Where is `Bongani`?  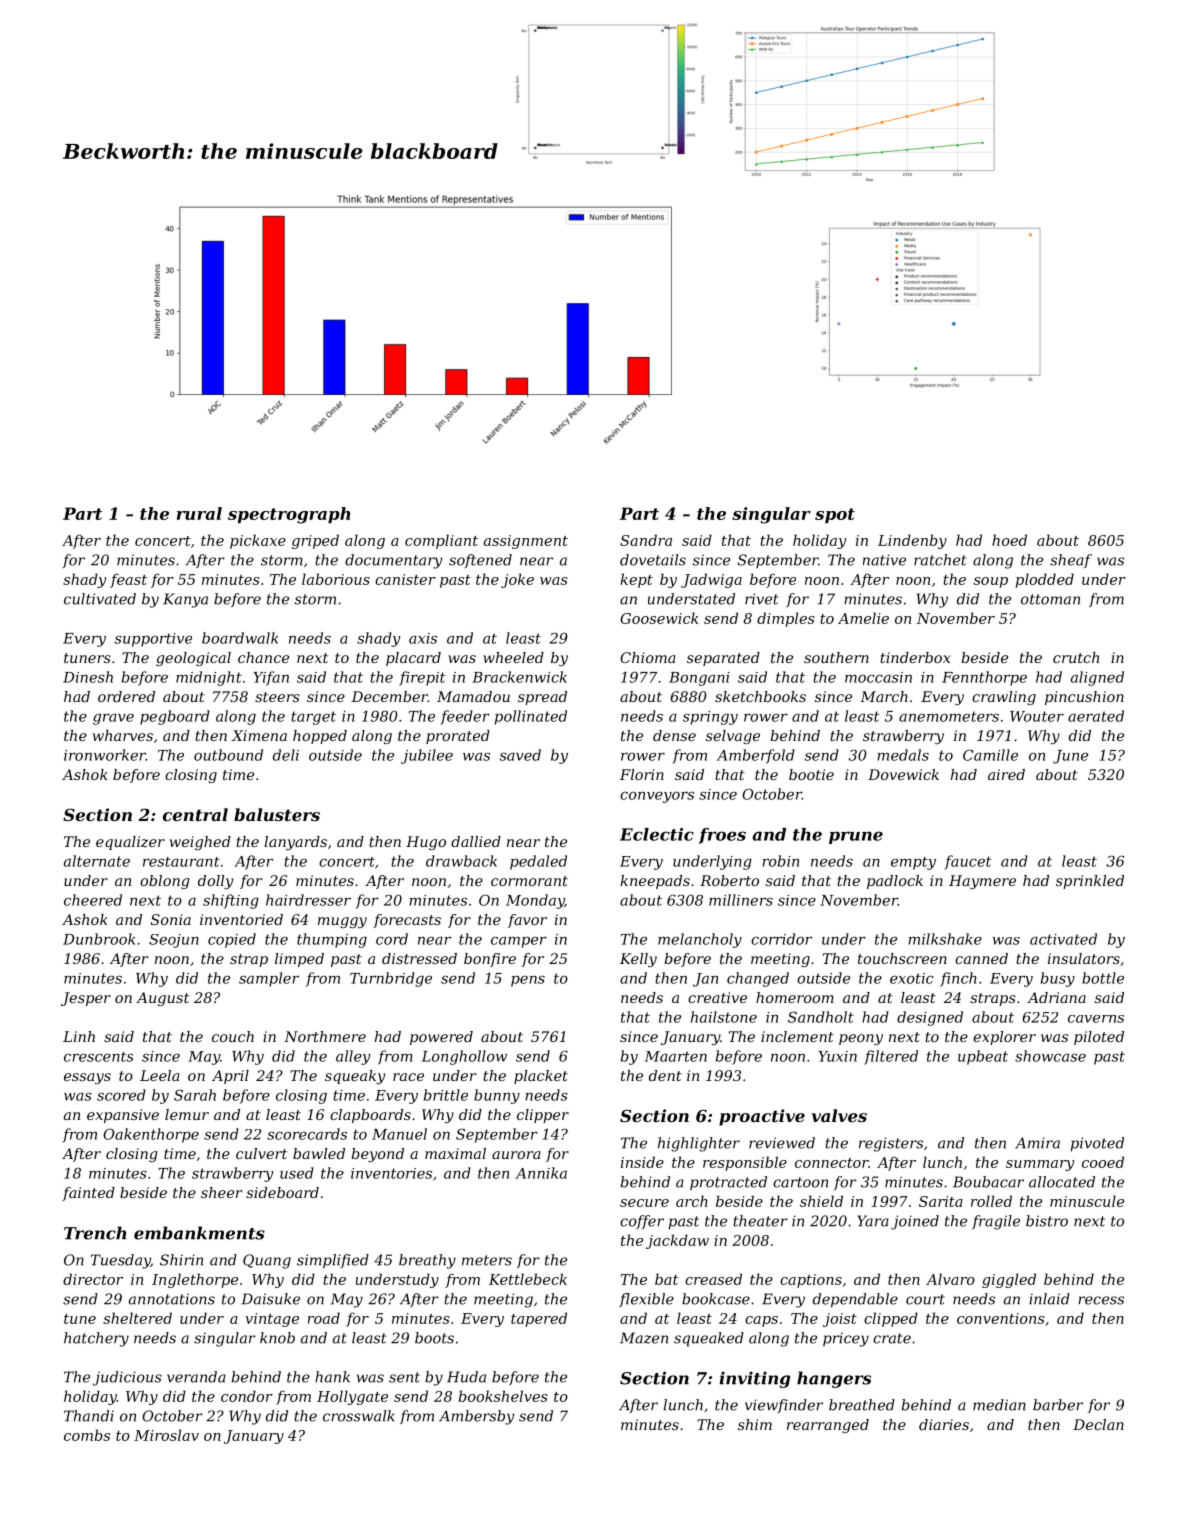
Bongani is located at coordinates (699, 679).
